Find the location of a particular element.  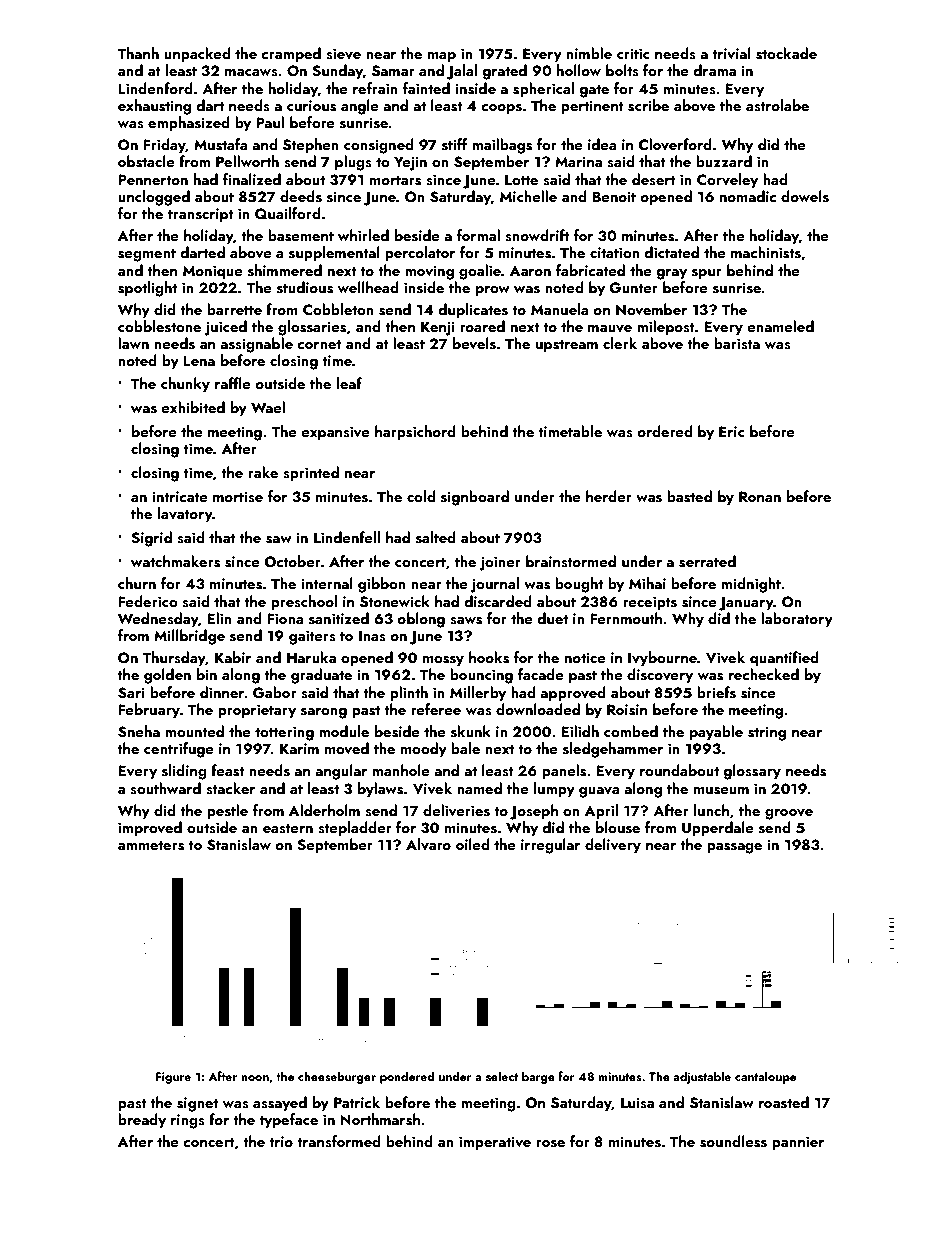

golden is located at coordinates (167, 676).
